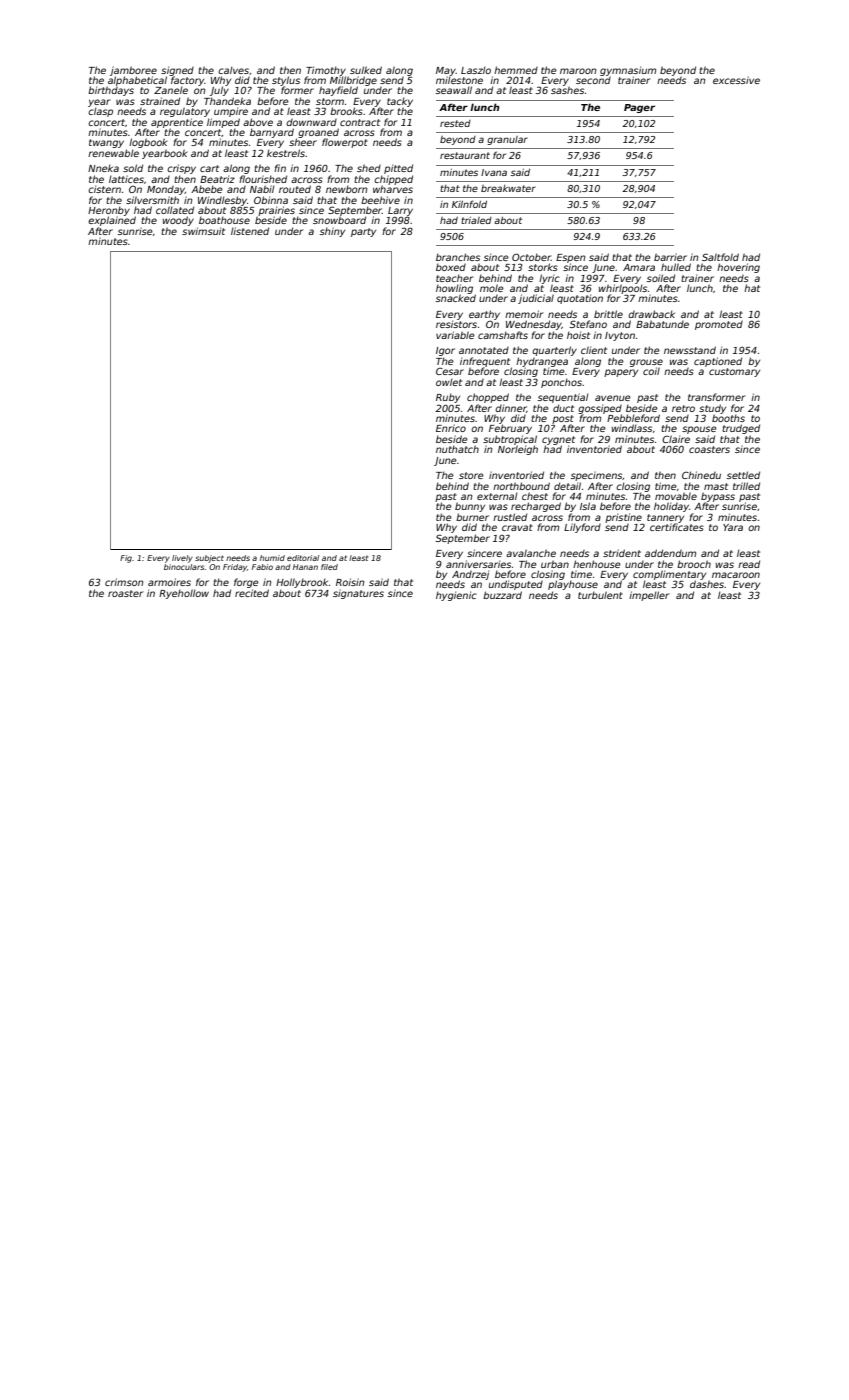  What do you see at coordinates (494, 172) in the image?
I see `Ivana` at bounding box center [494, 172].
